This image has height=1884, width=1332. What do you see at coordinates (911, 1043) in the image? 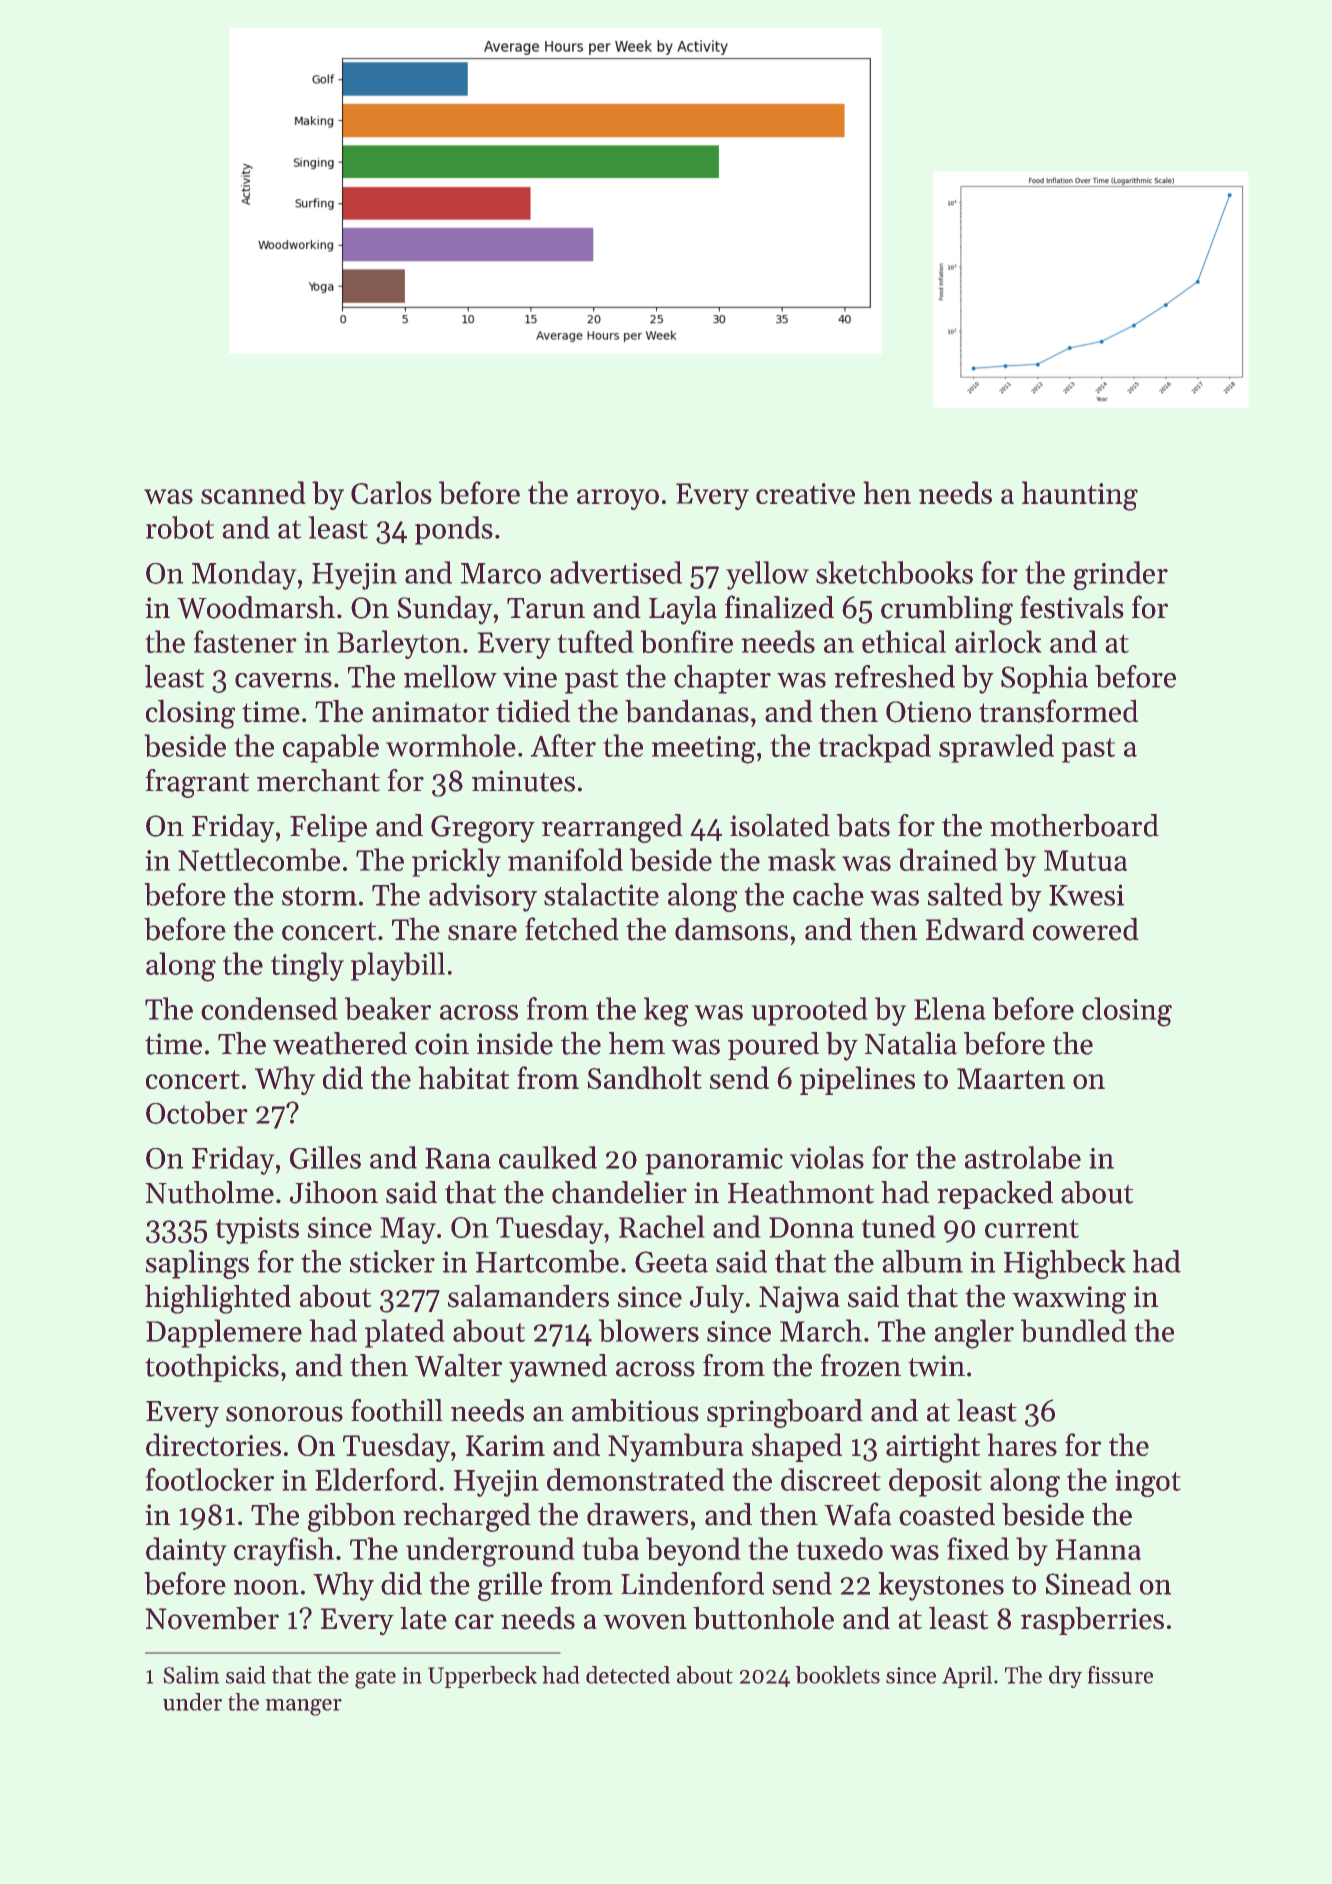
I see `Natalia` at bounding box center [911, 1043].
